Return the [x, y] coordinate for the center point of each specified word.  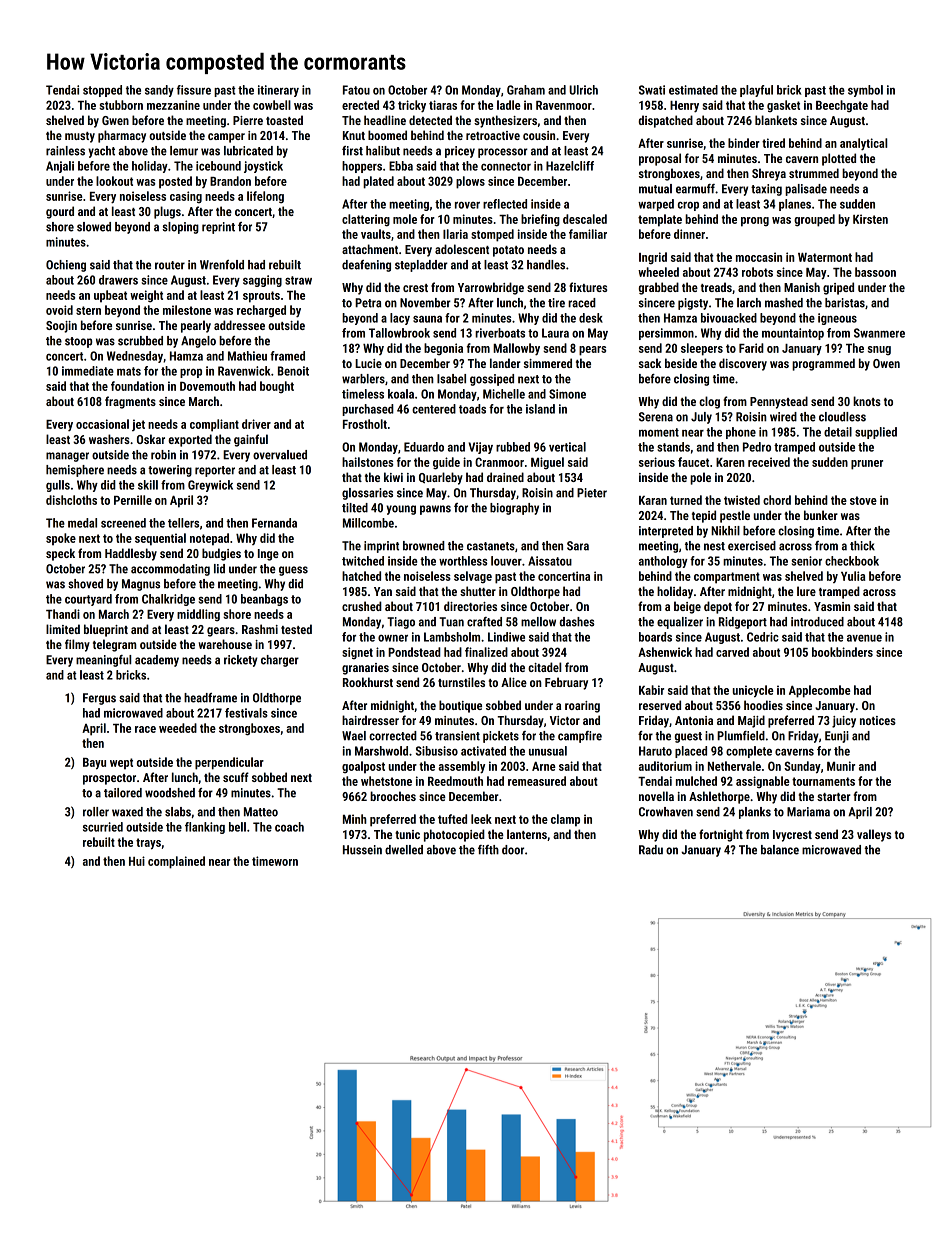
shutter [478, 591]
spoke [61, 539]
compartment [727, 578]
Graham [526, 90]
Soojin [61, 327]
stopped [102, 91]
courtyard [88, 600]
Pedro [757, 447]
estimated [693, 90]
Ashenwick [665, 652]
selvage [473, 577]
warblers [363, 379]
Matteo [261, 812]
